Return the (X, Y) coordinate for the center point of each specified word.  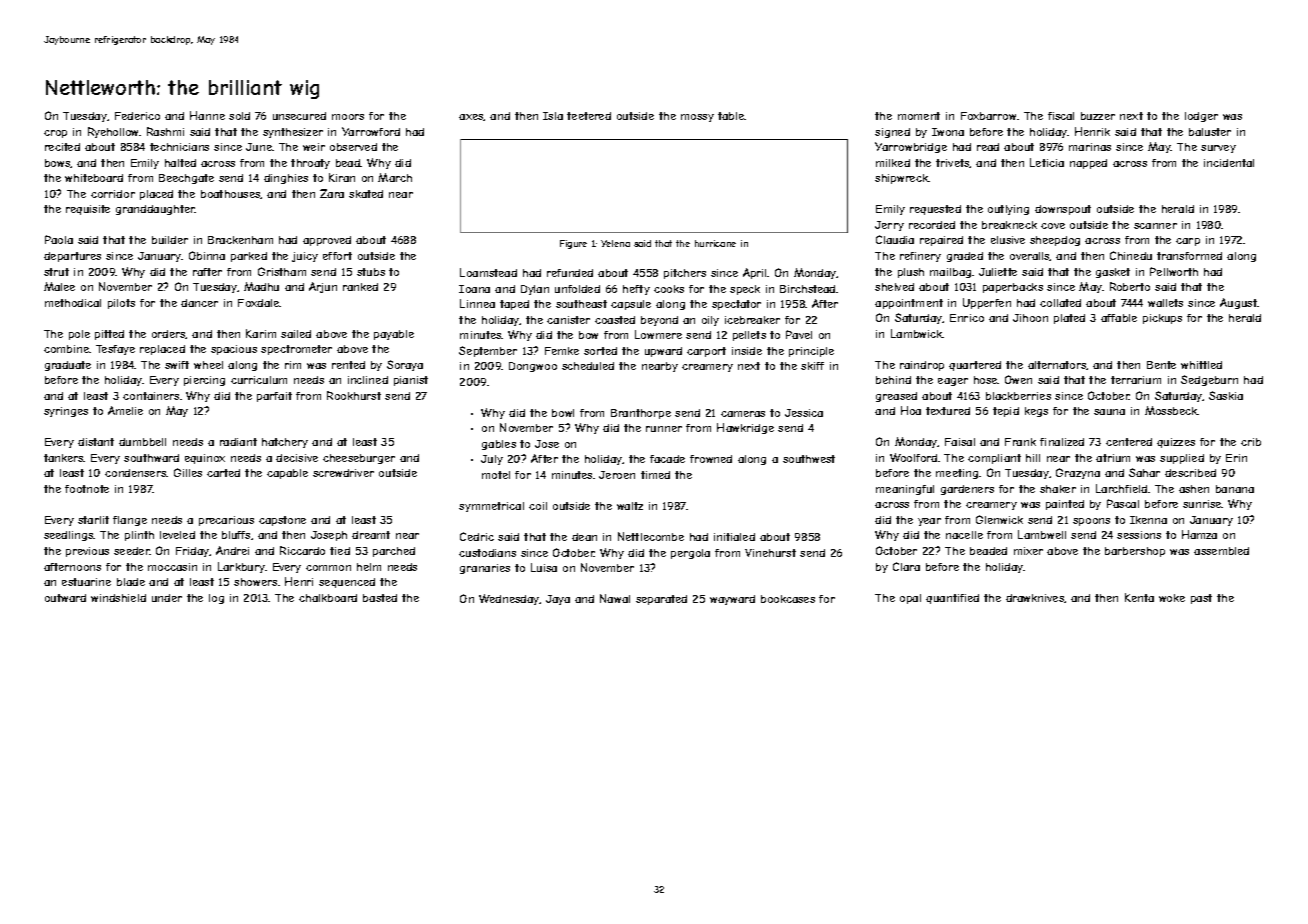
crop (55, 134)
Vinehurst (770, 553)
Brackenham (240, 240)
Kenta (1139, 597)
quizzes (1176, 443)
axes (471, 117)
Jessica (804, 413)
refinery (920, 257)
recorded (932, 225)
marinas (1090, 147)
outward (65, 598)
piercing (204, 381)
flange (130, 521)
